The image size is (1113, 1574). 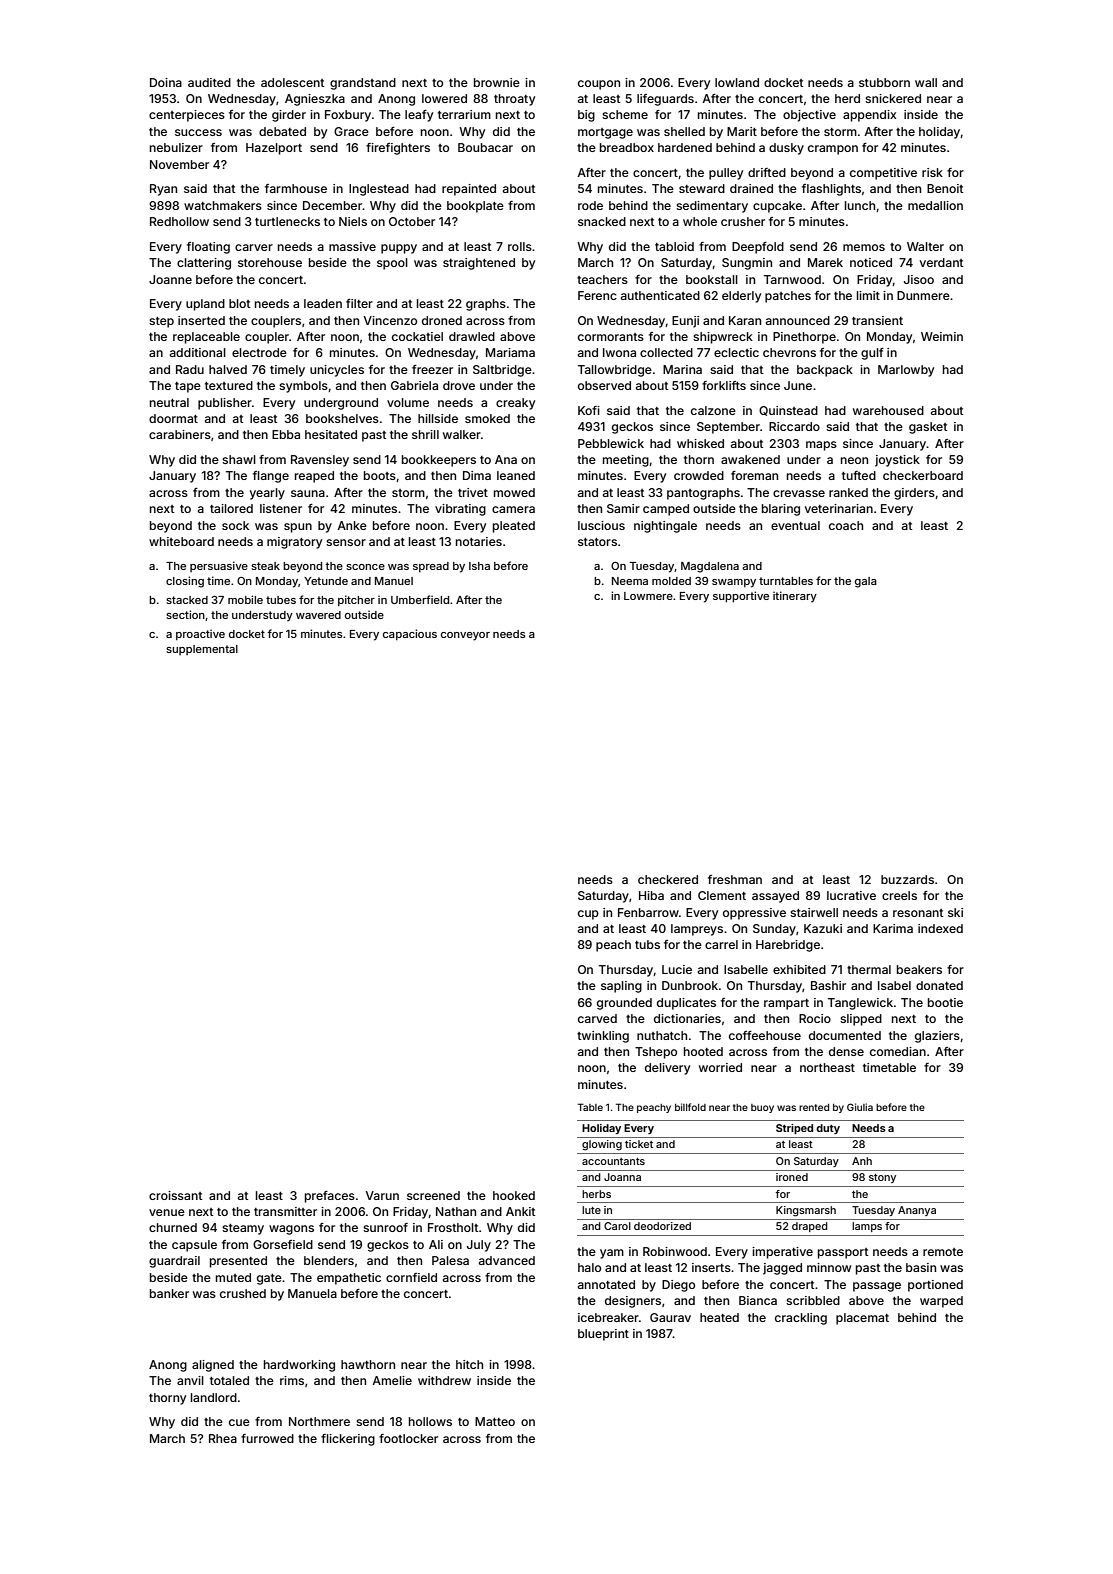 What do you see at coordinates (597, 1018) in the screenshot?
I see `carved` at bounding box center [597, 1018].
